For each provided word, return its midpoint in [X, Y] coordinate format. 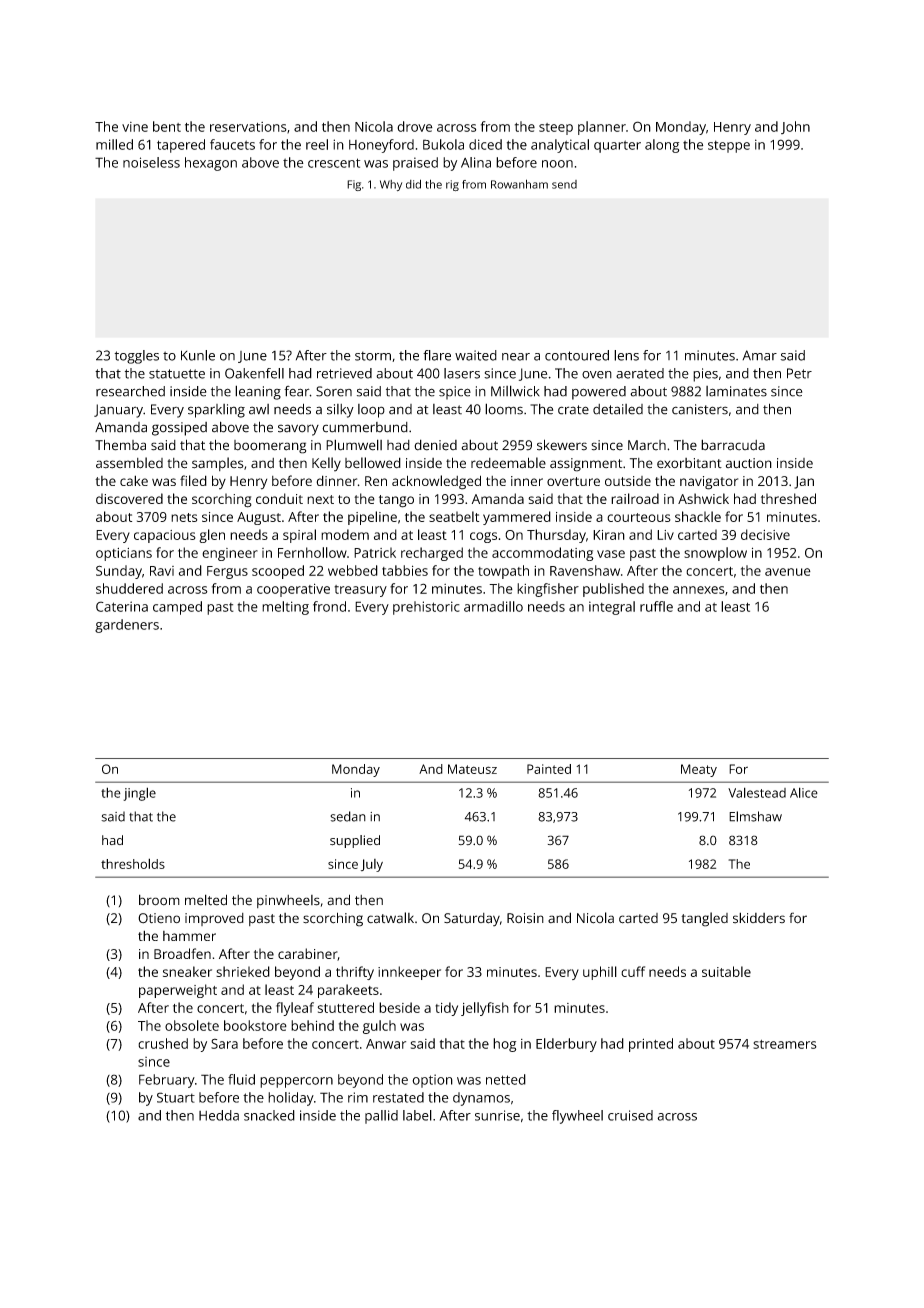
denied [435, 445]
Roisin [525, 918]
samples [217, 464]
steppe [729, 146]
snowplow [715, 554]
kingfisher [548, 590]
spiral [299, 536]
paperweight [178, 991]
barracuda [733, 445]
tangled [704, 919]
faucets [232, 144]
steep [556, 129]
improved [214, 919]
